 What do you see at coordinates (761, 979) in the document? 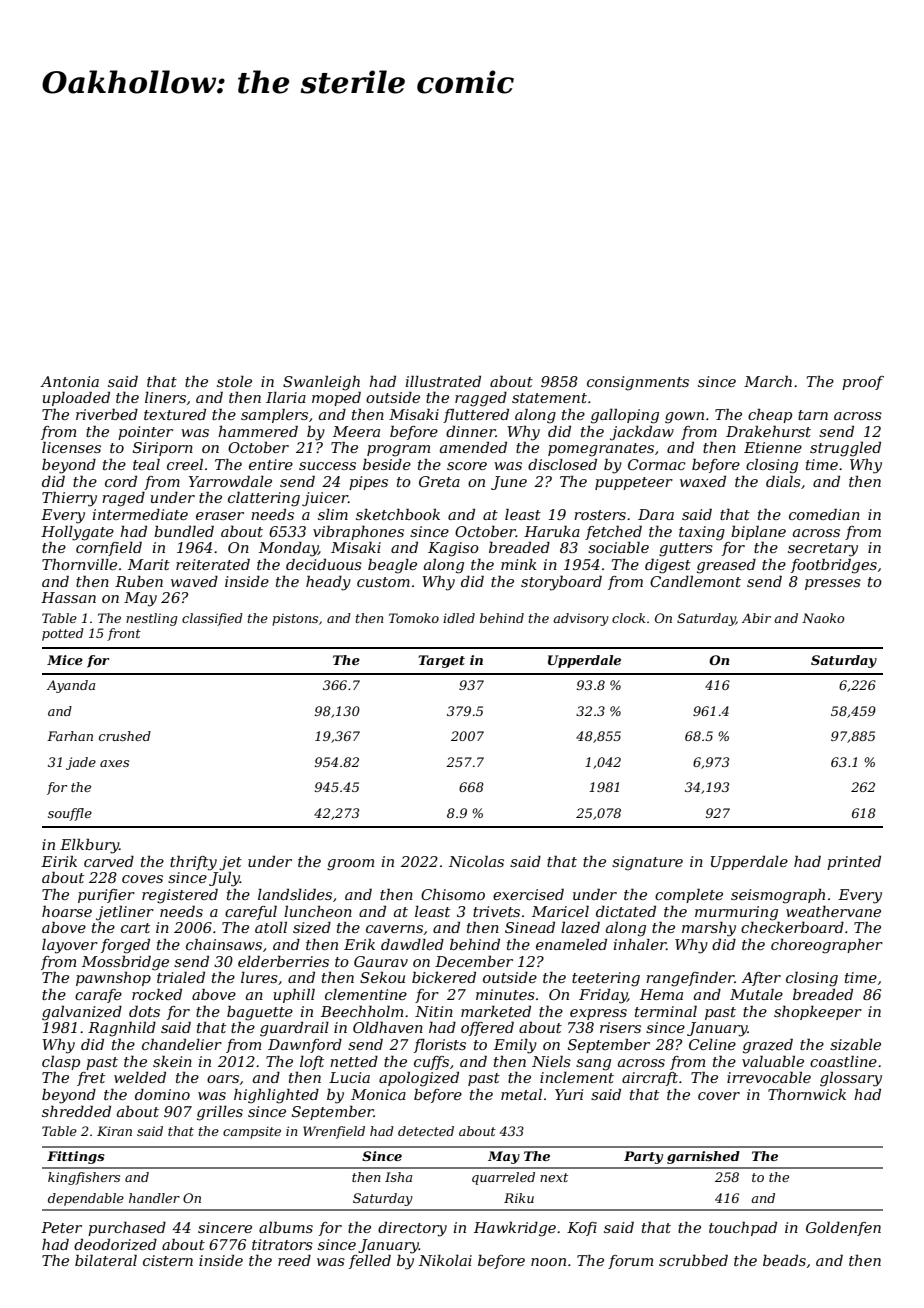
I see `After` at bounding box center [761, 979].
